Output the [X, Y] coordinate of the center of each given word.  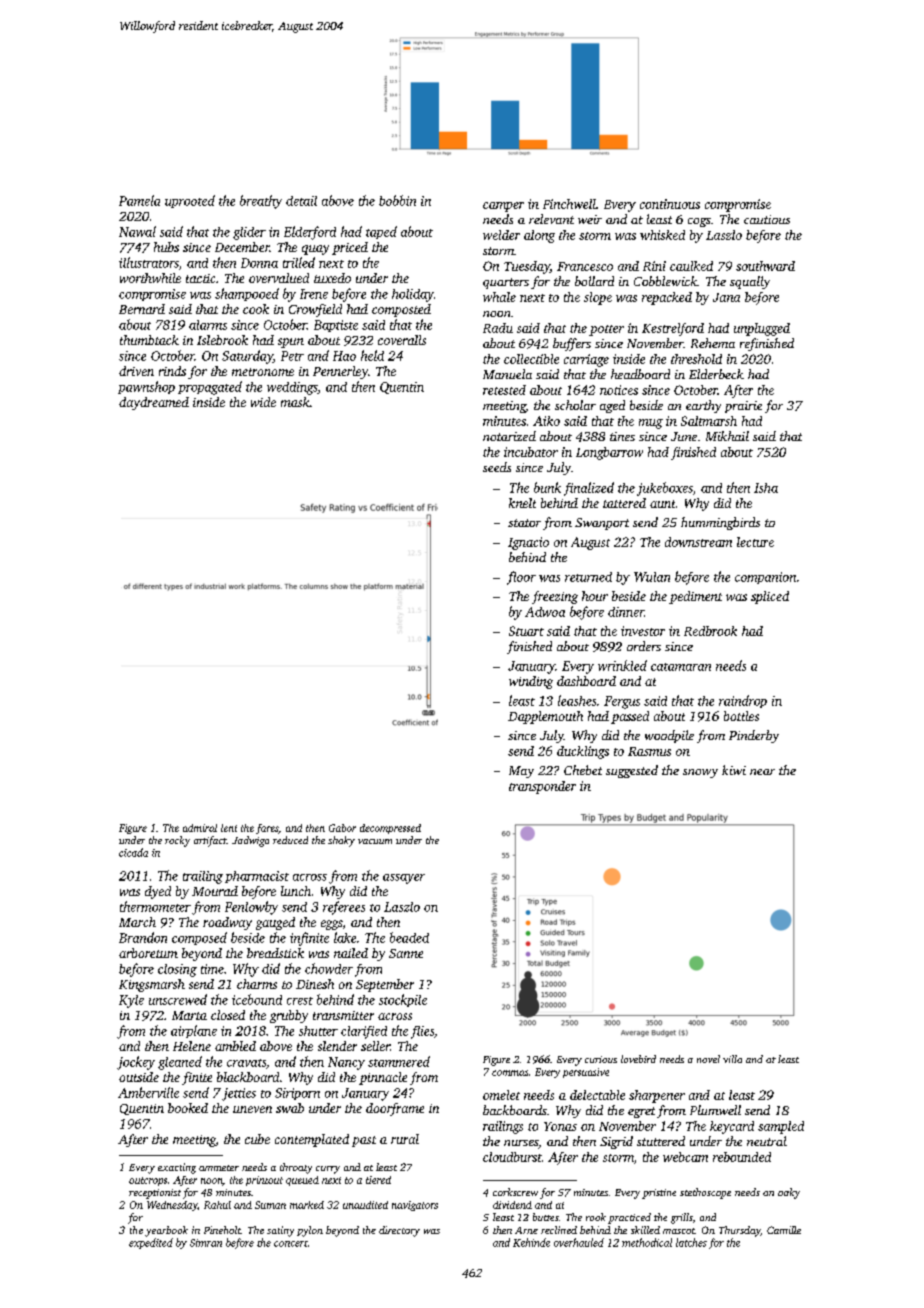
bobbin [397, 200]
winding [531, 682]
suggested [632, 771]
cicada [133, 852]
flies [422, 1032]
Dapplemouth [545, 717]
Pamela [139, 200]
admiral [200, 828]
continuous [670, 204]
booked [188, 1108]
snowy [700, 773]
